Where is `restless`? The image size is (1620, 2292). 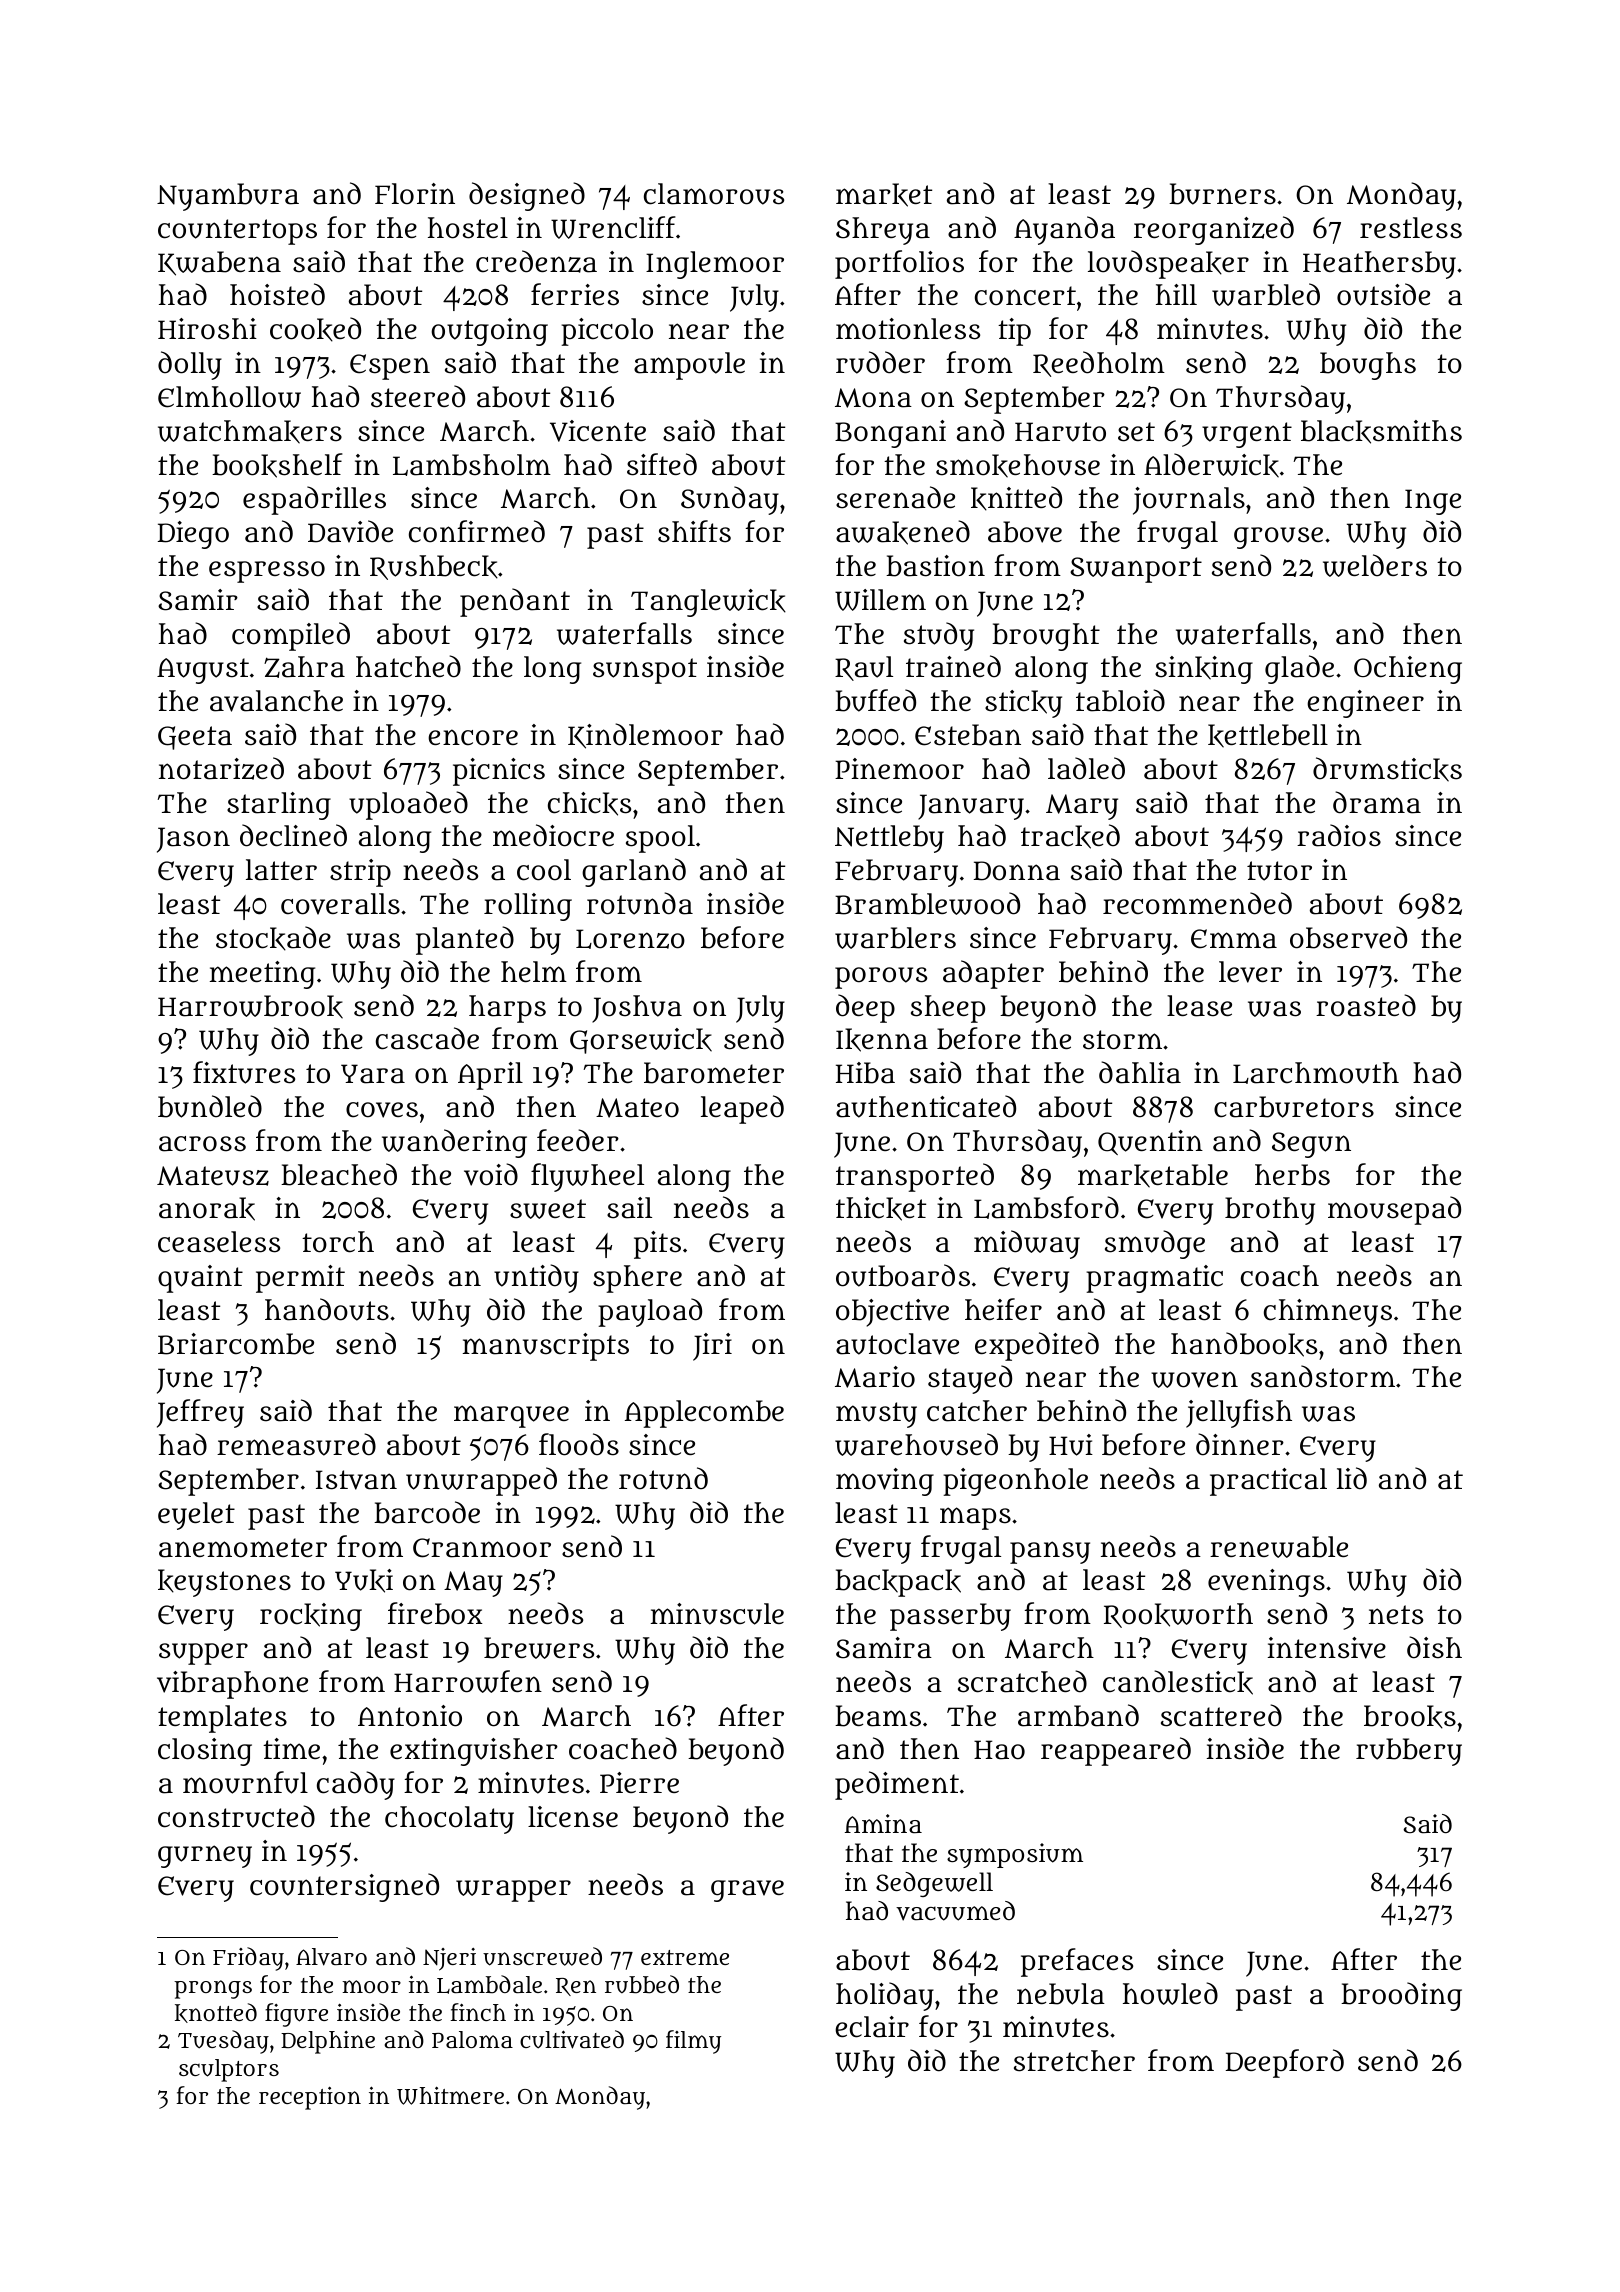
restless is located at coordinates (1411, 228).
